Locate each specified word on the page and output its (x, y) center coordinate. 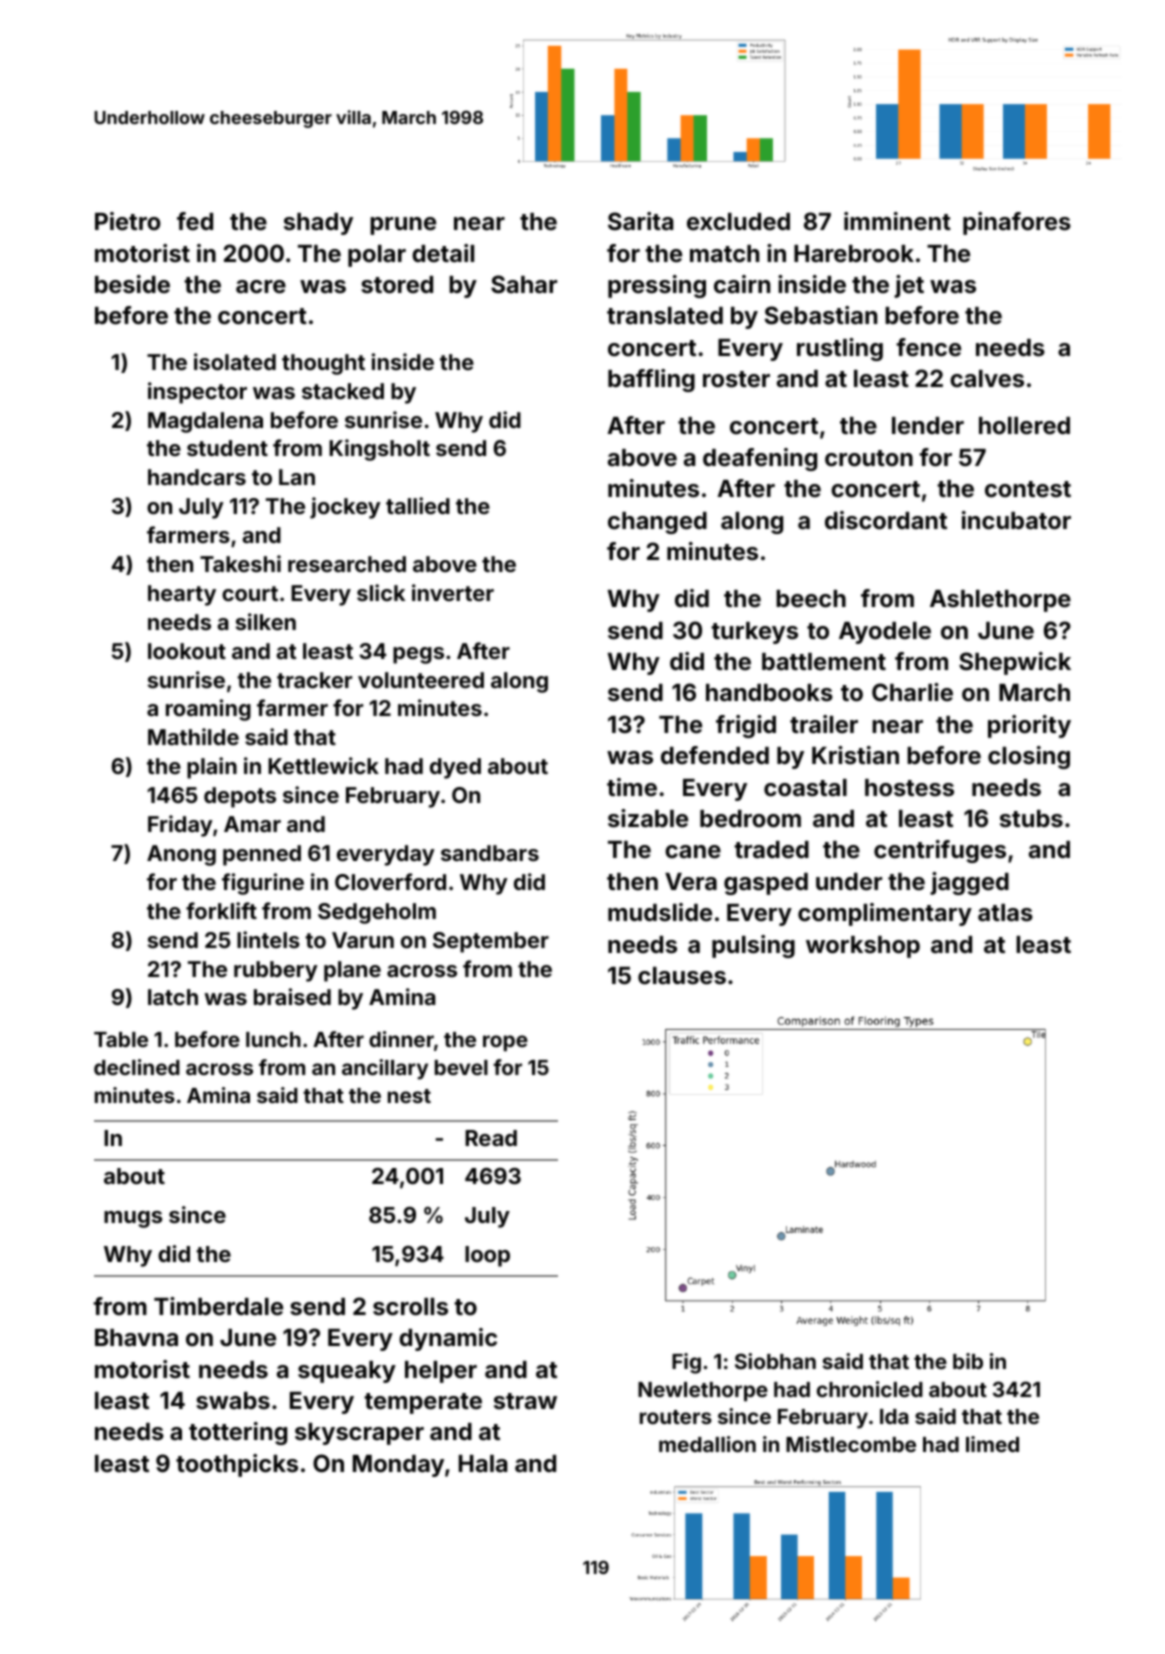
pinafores (1017, 223)
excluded (738, 222)
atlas (1005, 913)
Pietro (128, 221)
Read (491, 1138)
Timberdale (218, 1306)
